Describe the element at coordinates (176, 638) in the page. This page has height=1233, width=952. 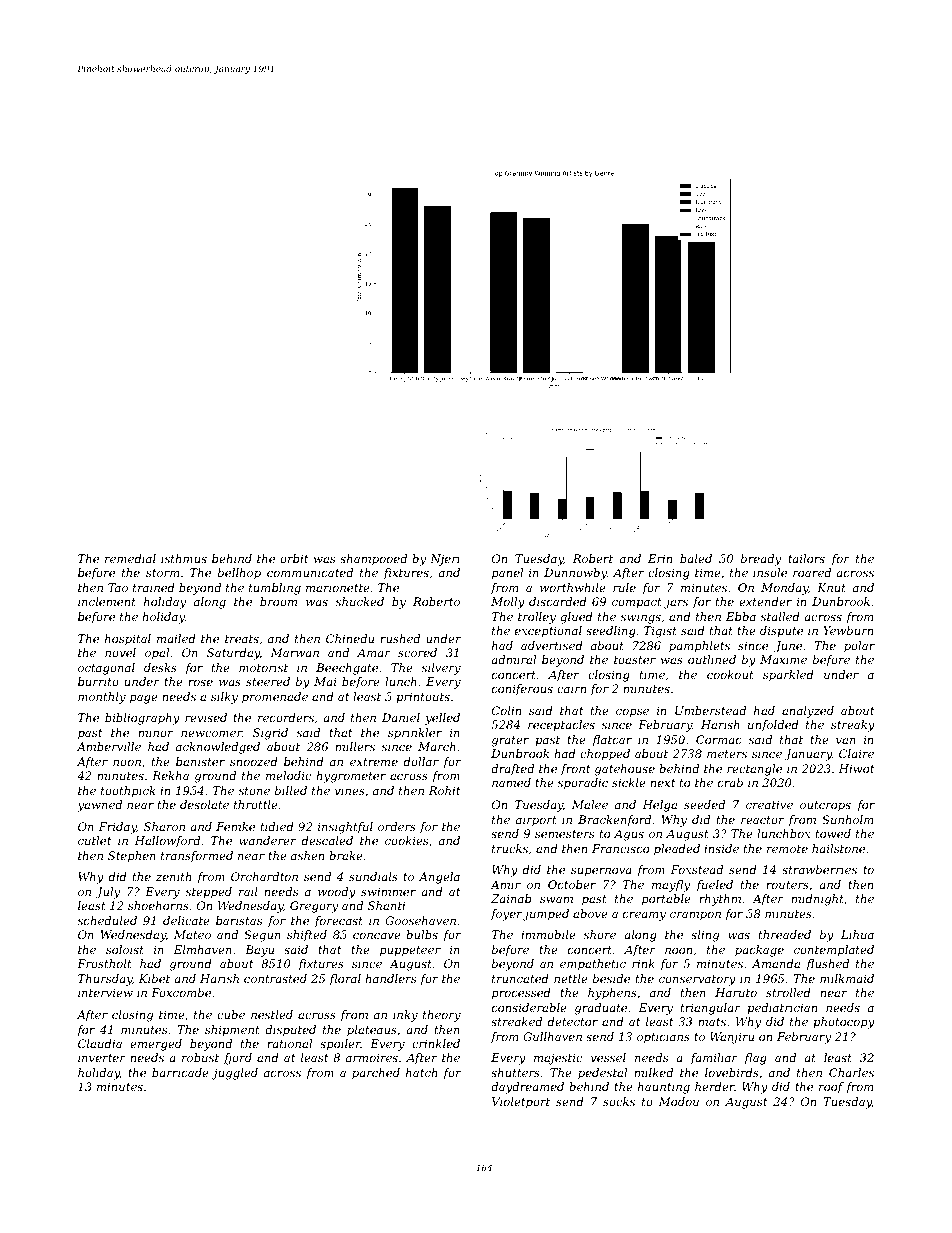
I see `mailed` at that location.
